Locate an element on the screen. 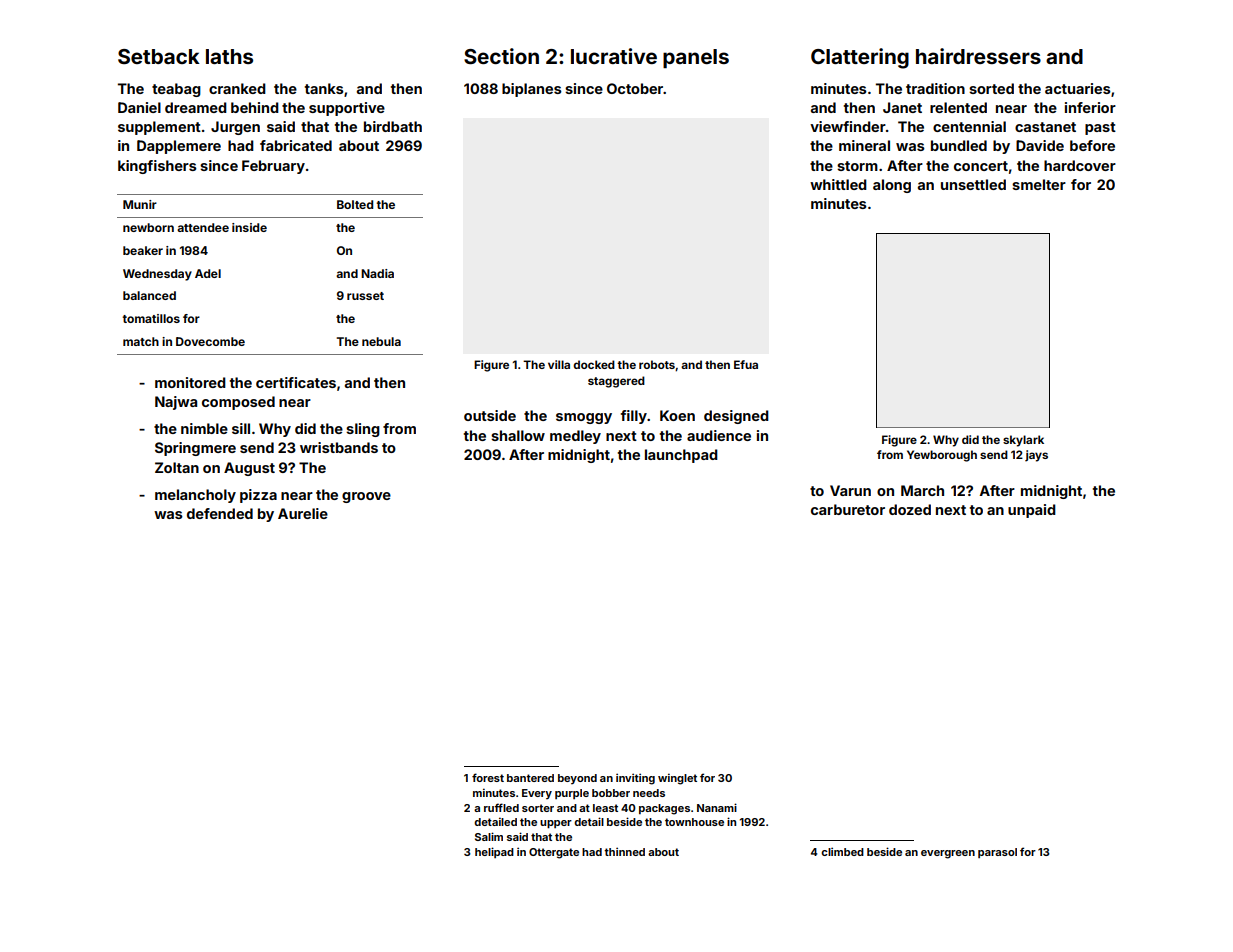 The height and width of the screenshot is (952, 1233). Efua is located at coordinates (746, 364).
